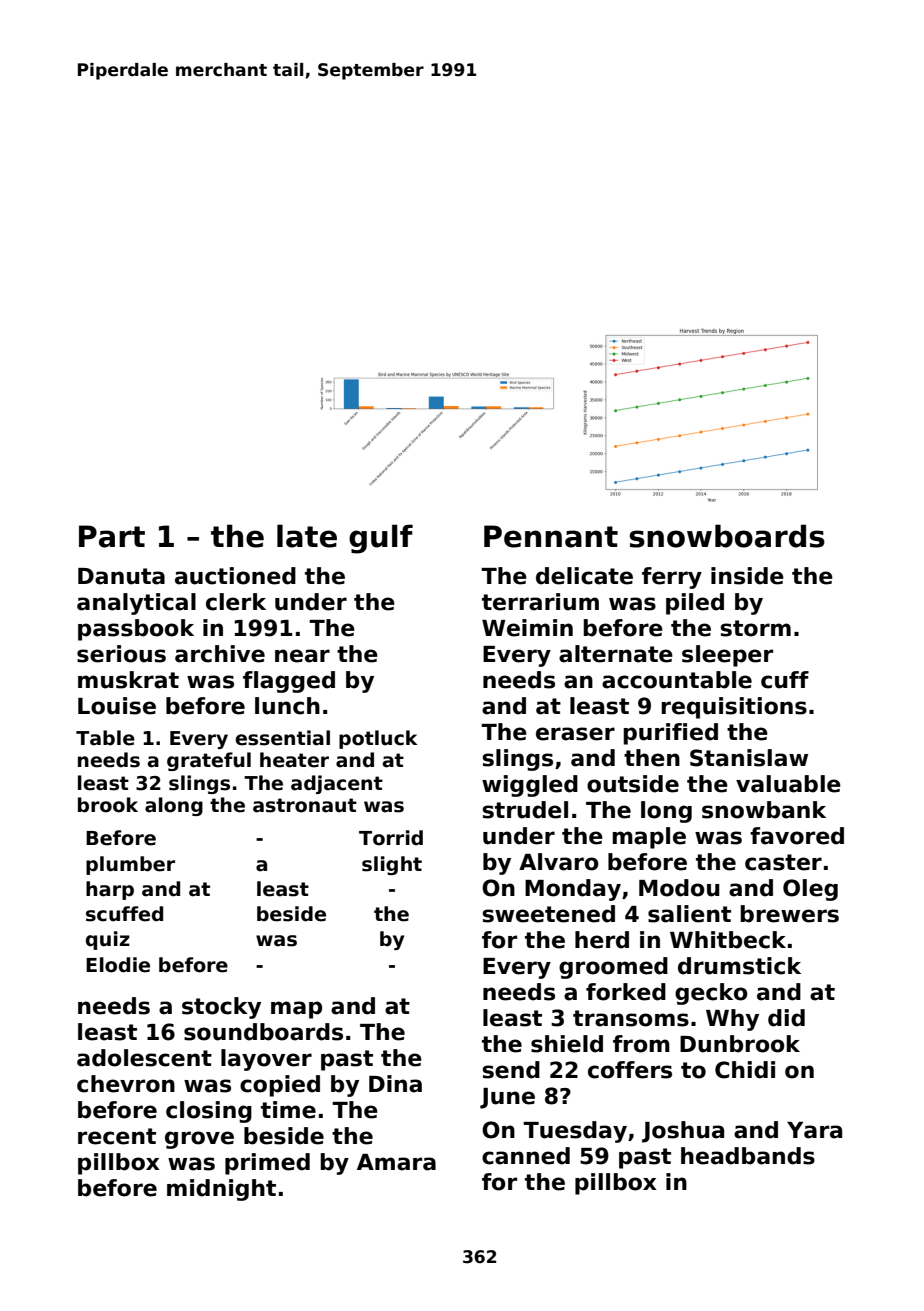  What do you see at coordinates (525, 810) in the image?
I see `strudel` at bounding box center [525, 810].
